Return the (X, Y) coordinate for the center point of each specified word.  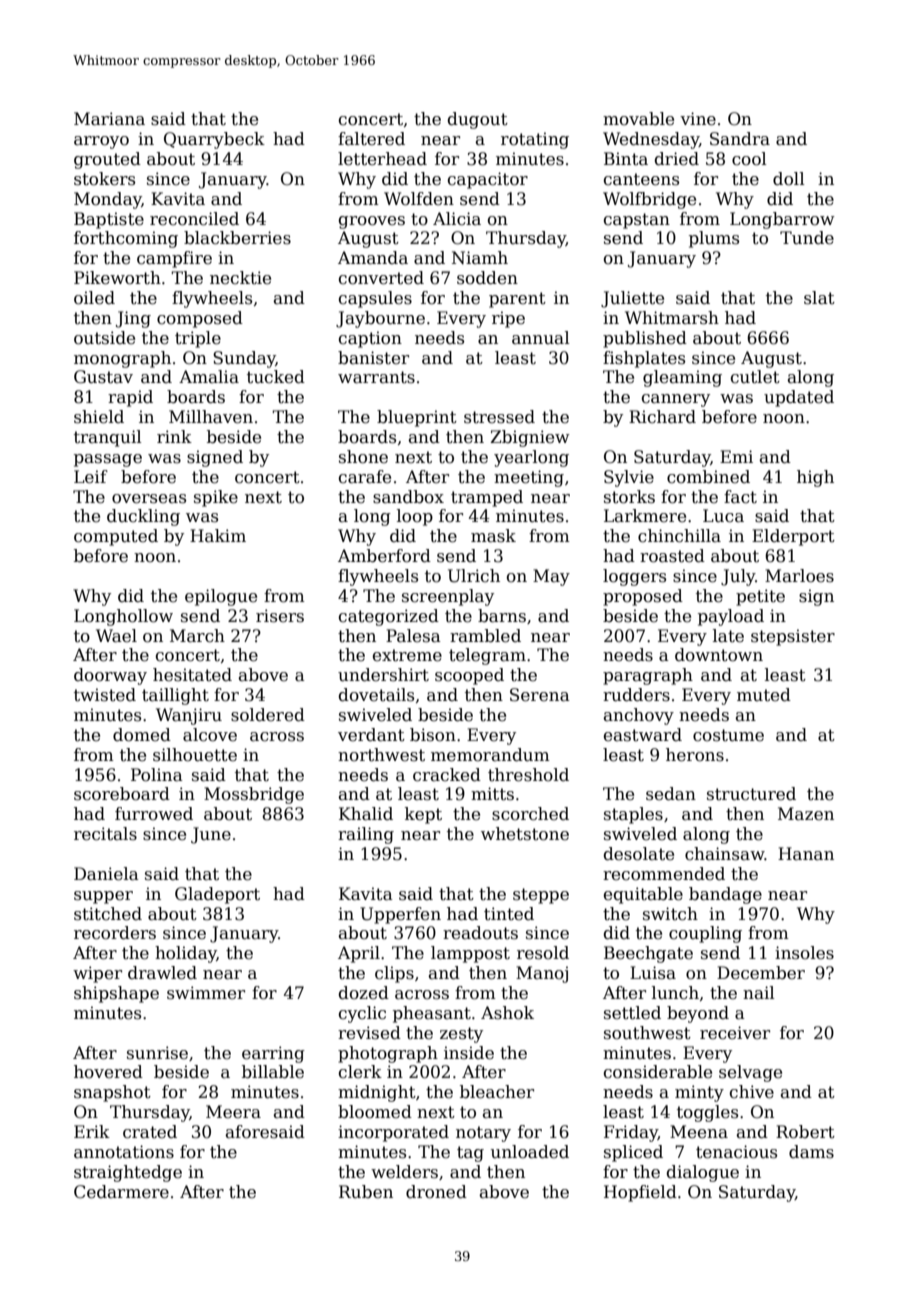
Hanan (806, 854)
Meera (233, 1112)
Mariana (109, 119)
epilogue (221, 597)
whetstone (525, 834)
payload (731, 617)
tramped (487, 498)
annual (541, 338)
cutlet (755, 377)
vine (698, 119)
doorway (110, 676)
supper (103, 897)
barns (502, 616)
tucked (276, 377)
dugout (478, 120)
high (815, 478)
